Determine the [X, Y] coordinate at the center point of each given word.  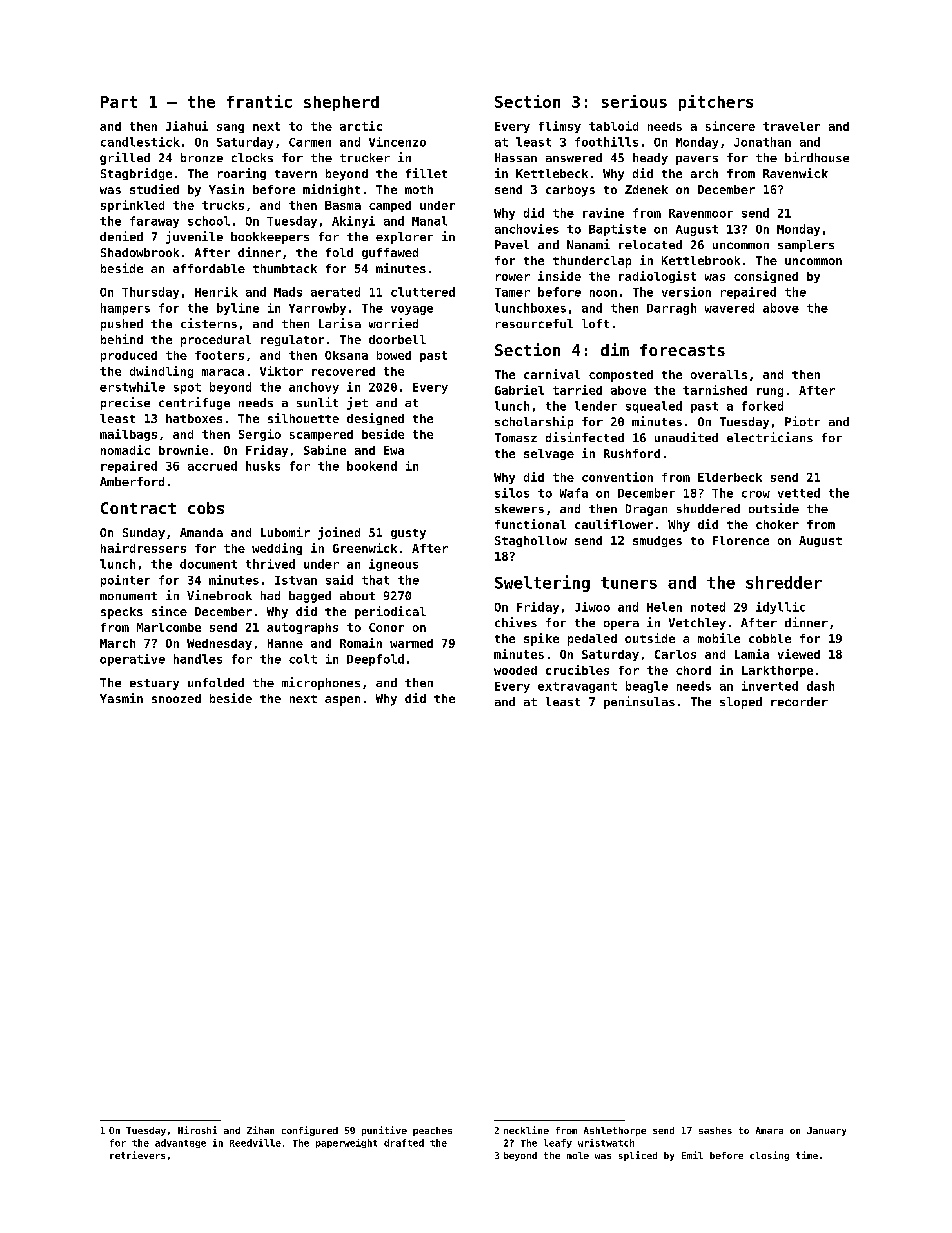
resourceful [534, 323]
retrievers [137, 1155]
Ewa [394, 450]
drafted [404, 1143]
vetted [799, 493]
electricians [770, 437]
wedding [277, 549]
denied [121, 236]
